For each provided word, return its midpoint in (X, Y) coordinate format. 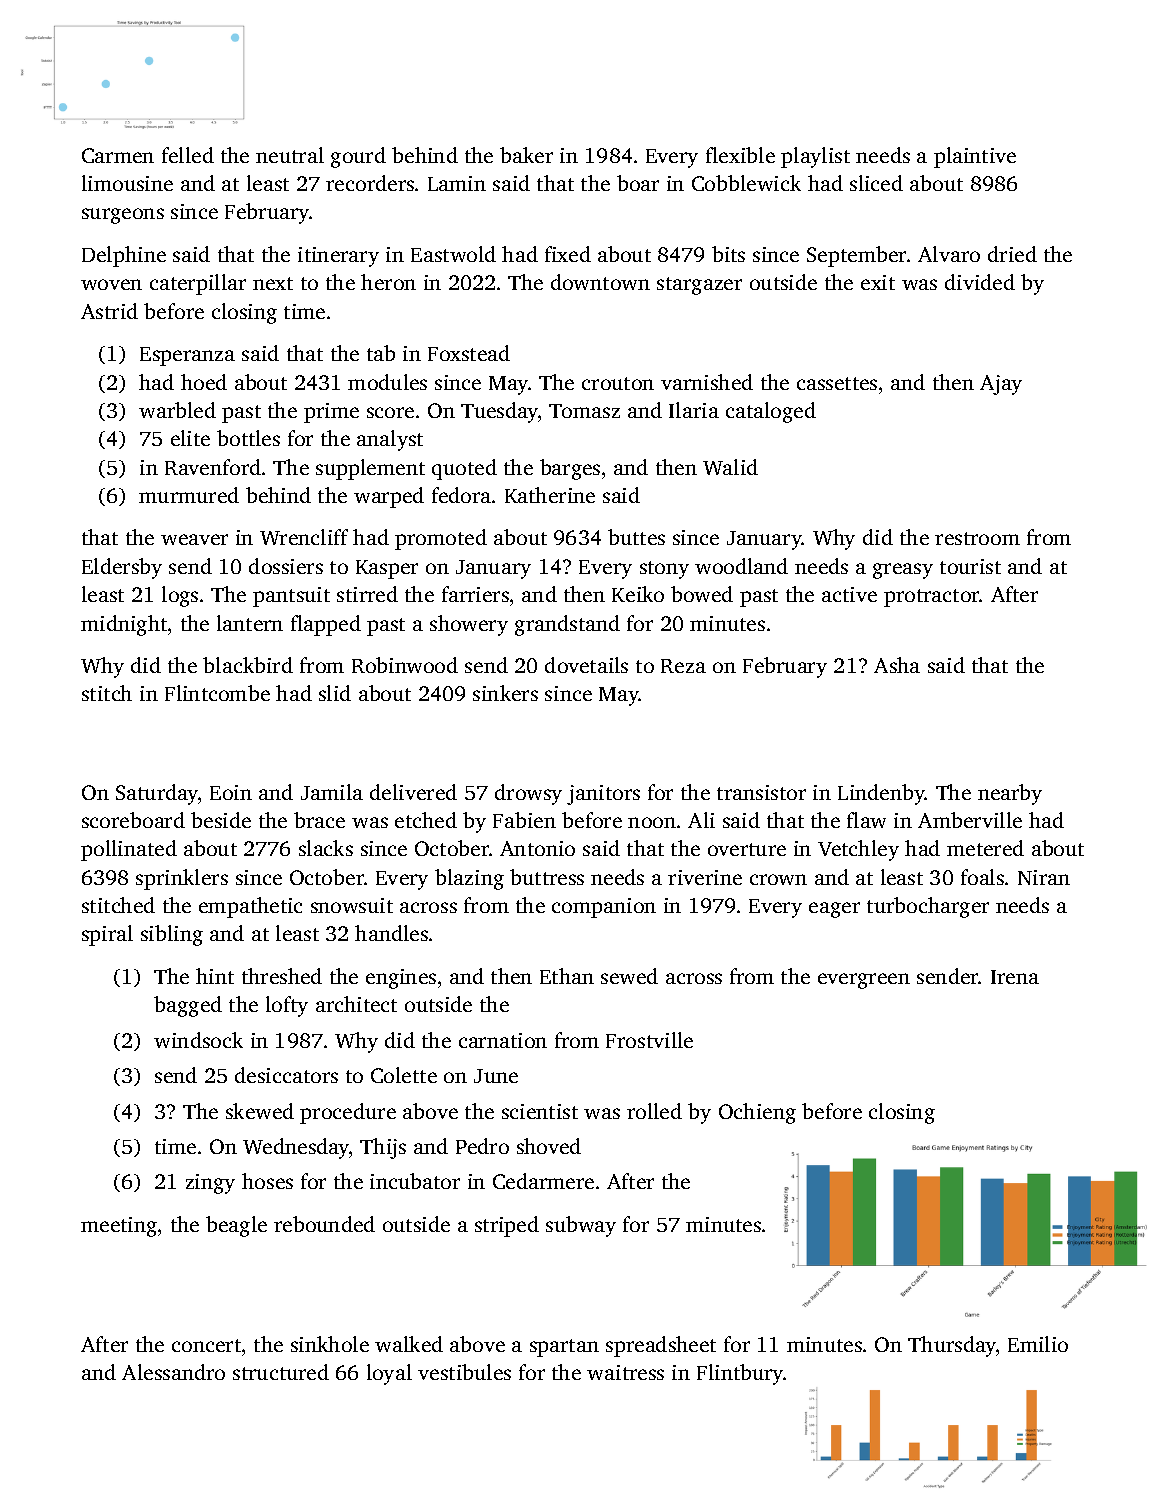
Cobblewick (746, 183)
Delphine (124, 256)
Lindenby (881, 794)
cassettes (837, 383)
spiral (107, 935)
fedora (461, 495)
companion (604, 908)
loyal (389, 1374)
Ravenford (213, 467)
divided (980, 282)
